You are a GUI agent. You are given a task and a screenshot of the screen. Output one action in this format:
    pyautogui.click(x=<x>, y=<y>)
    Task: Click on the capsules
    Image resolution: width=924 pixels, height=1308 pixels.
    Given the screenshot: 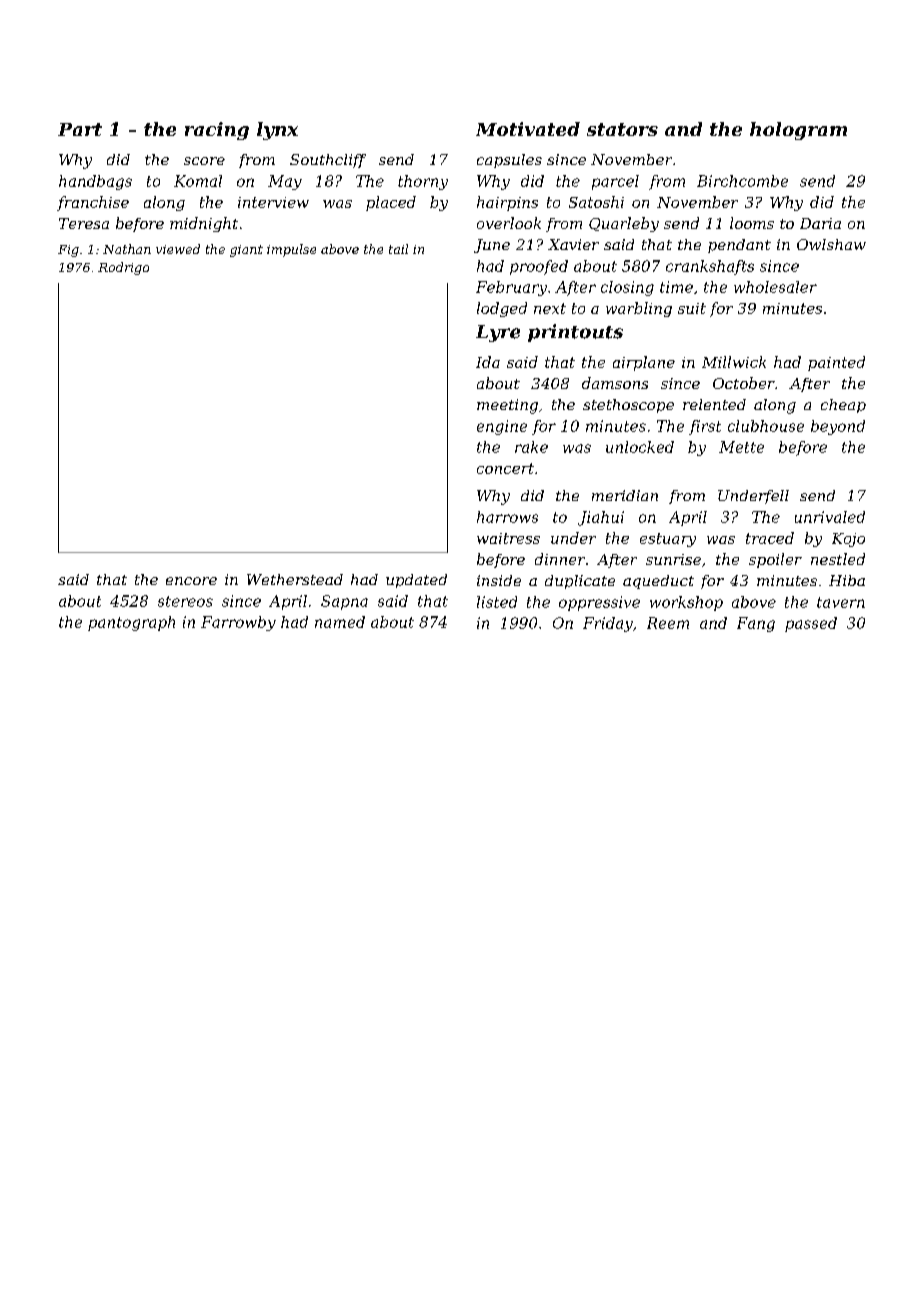 What is the action you would take?
    pyautogui.click(x=509, y=161)
